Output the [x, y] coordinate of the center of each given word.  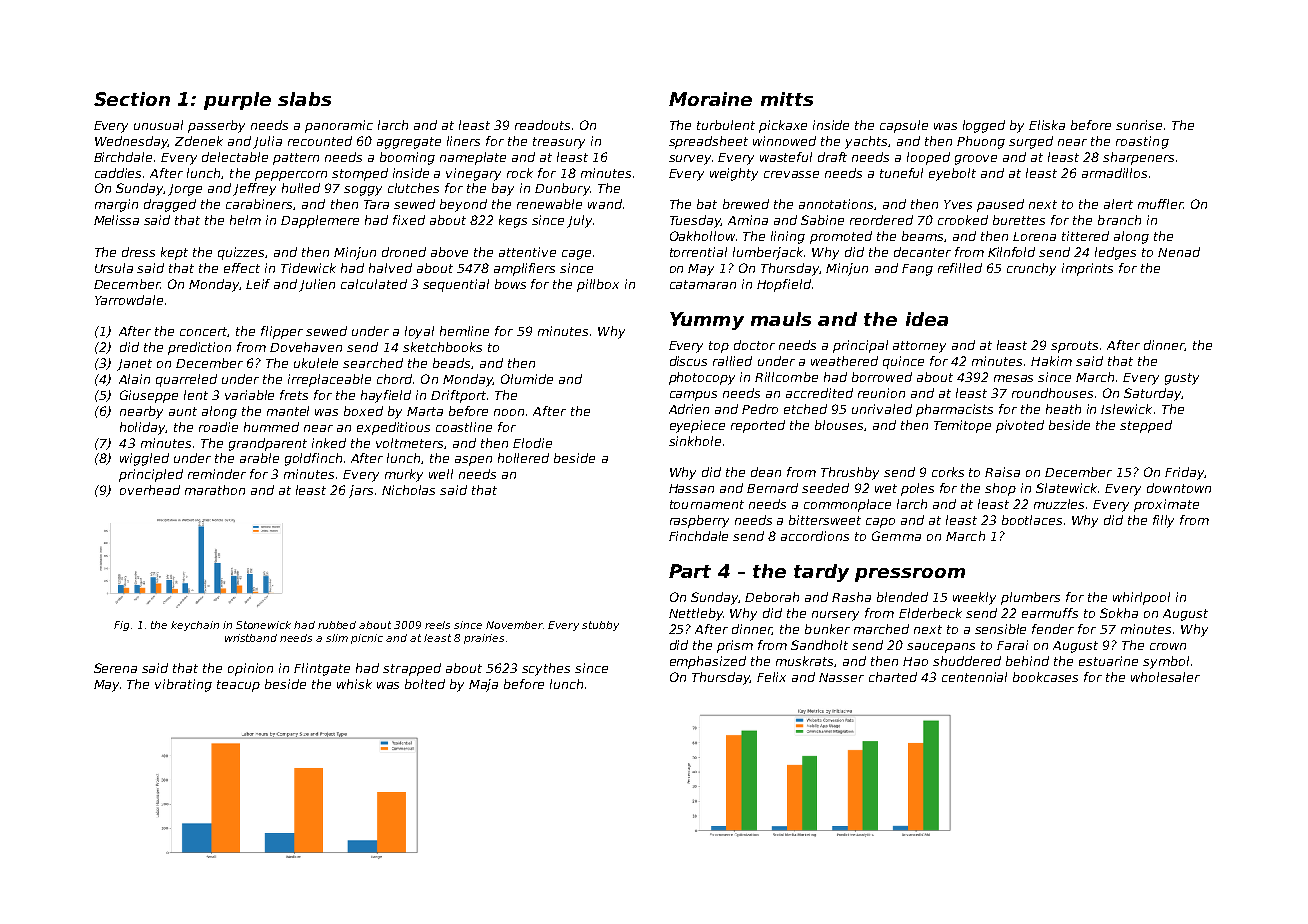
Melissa [116, 220]
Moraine [710, 99]
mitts [787, 99]
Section [132, 99]
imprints [1087, 269]
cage [576, 255]
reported [758, 426]
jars [361, 491]
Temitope [962, 426]
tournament [707, 504]
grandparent [268, 444]
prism [735, 646]
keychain [195, 626]
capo [880, 523]
